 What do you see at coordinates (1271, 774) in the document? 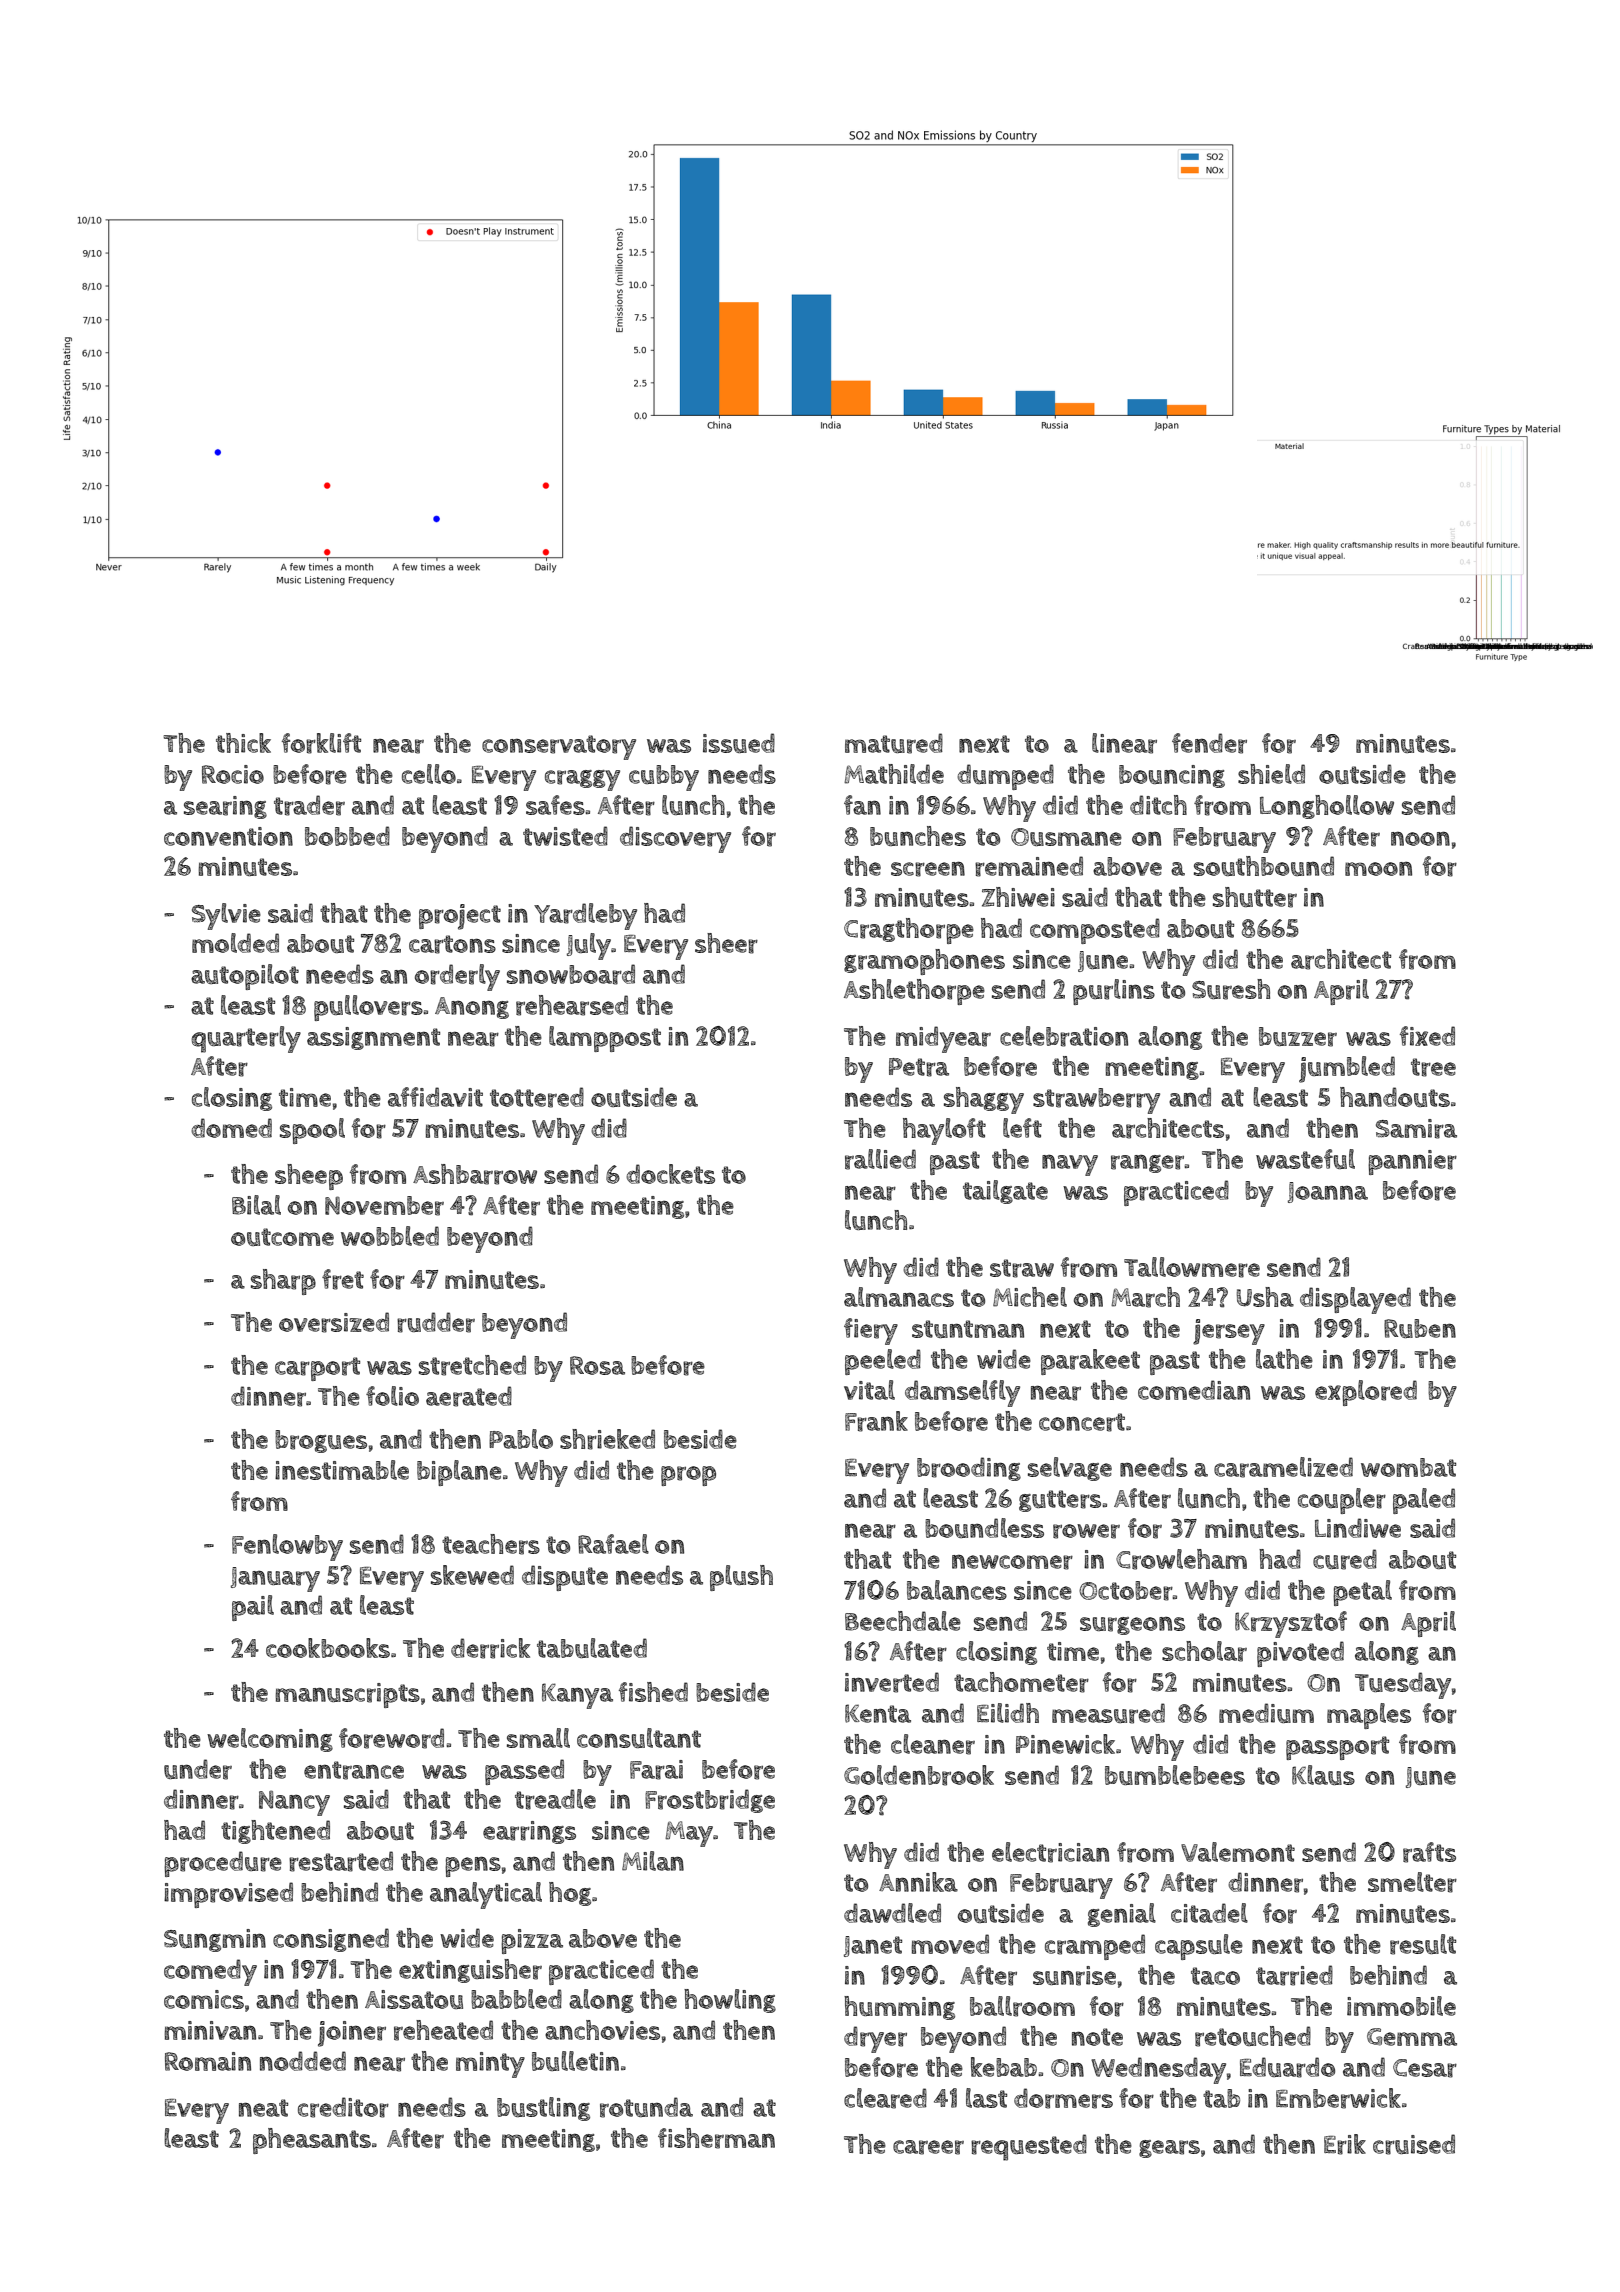
I see `shield` at bounding box center [1271, 774].
